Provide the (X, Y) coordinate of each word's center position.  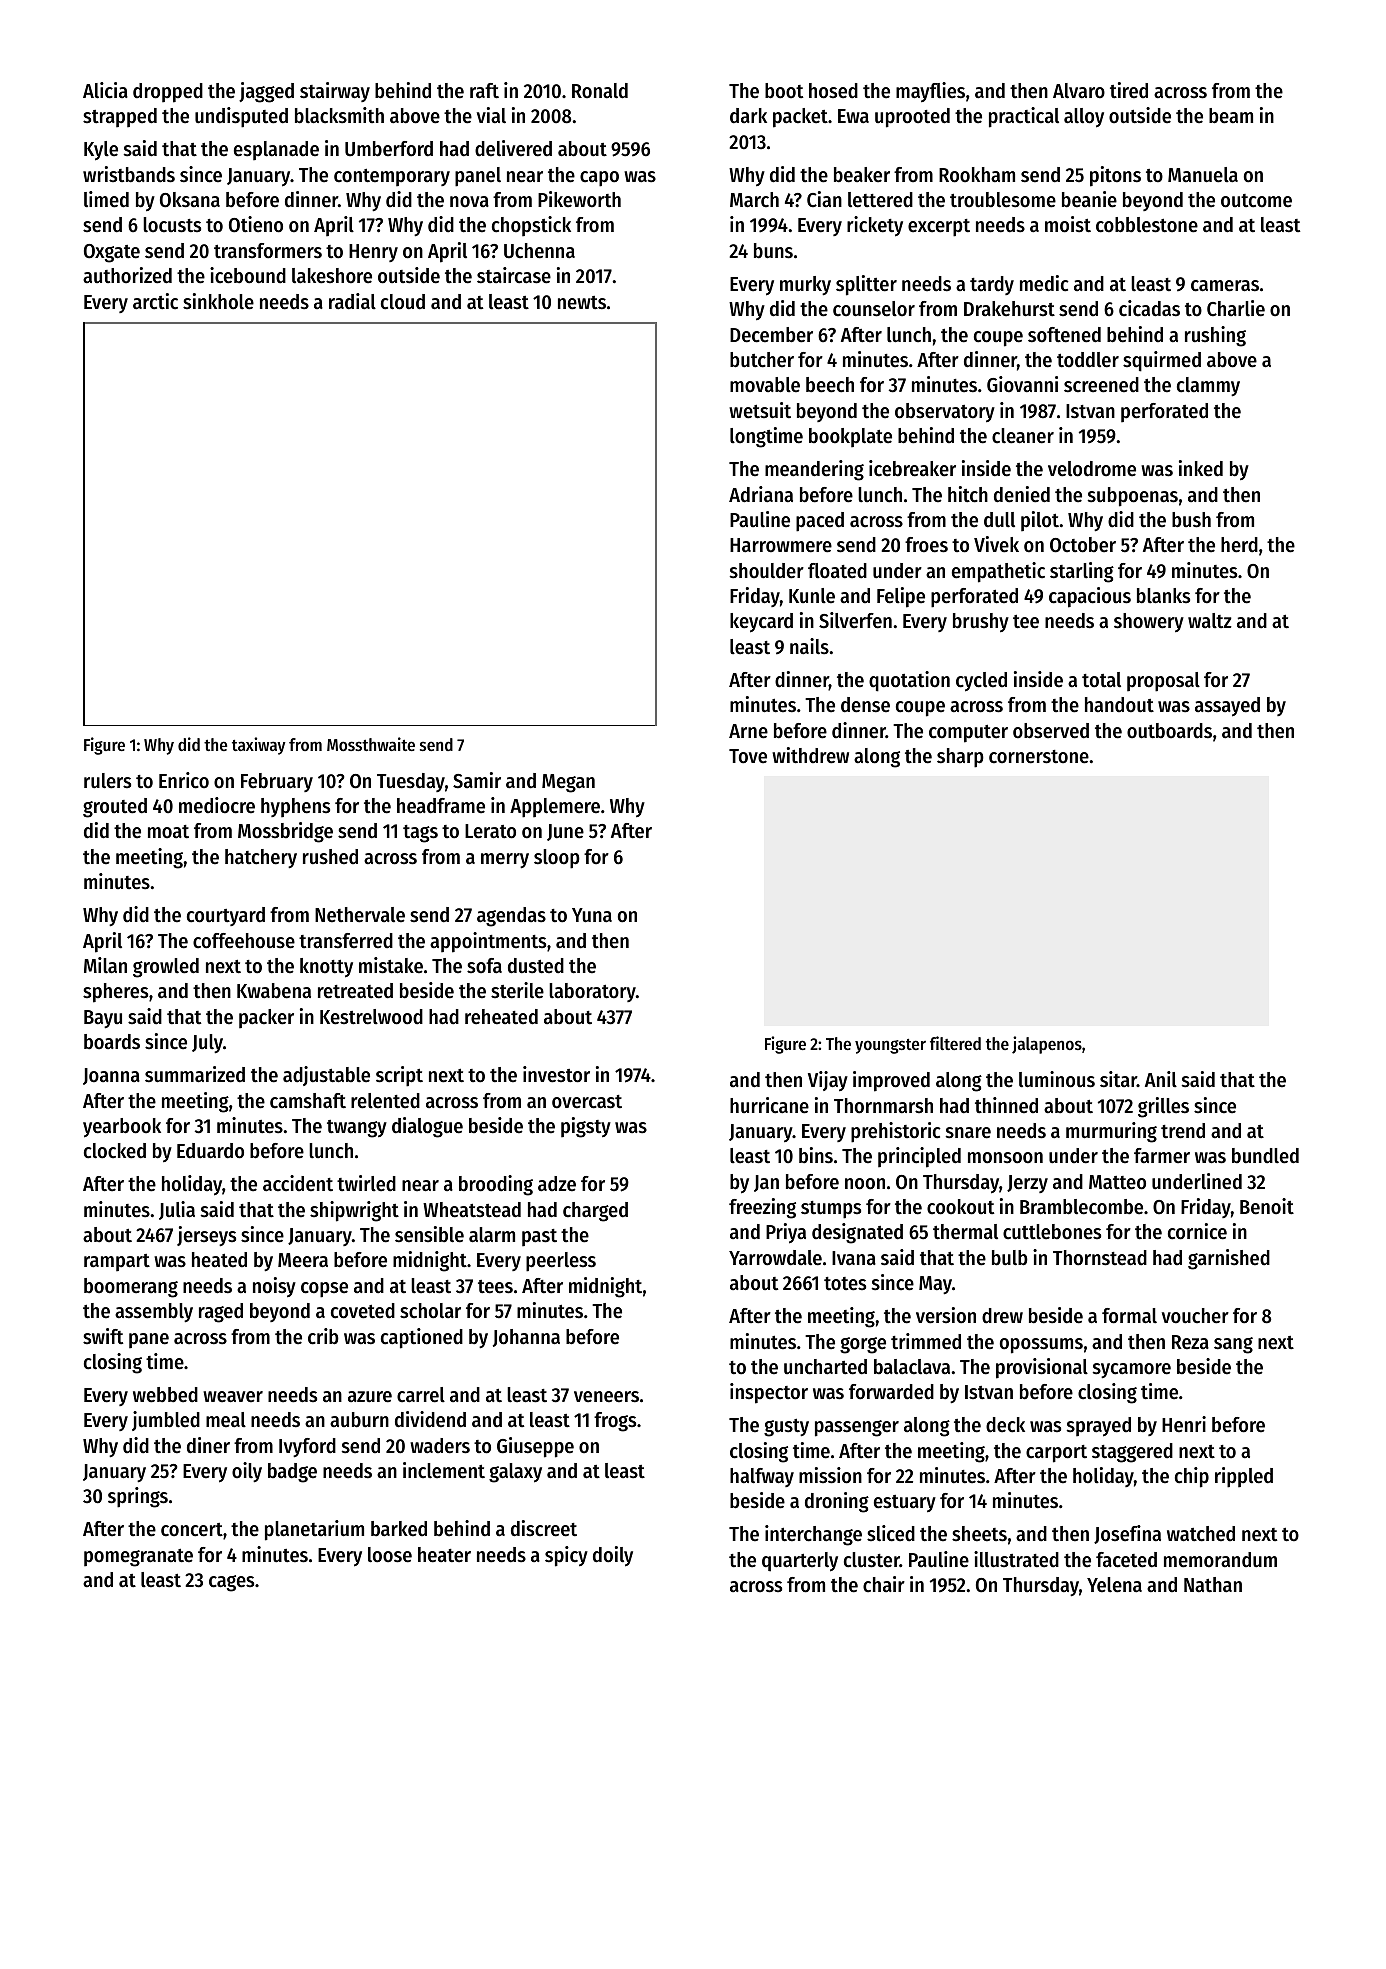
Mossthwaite (371, 744)
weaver (233, 1397)
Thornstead (1100, 1258)
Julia (177, 1210)
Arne (748, 731)
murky (805, 285)
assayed (1227, 707)
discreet (544, 1528)
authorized (127, 275)
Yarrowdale (775, 1258)
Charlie (1236, 308)
